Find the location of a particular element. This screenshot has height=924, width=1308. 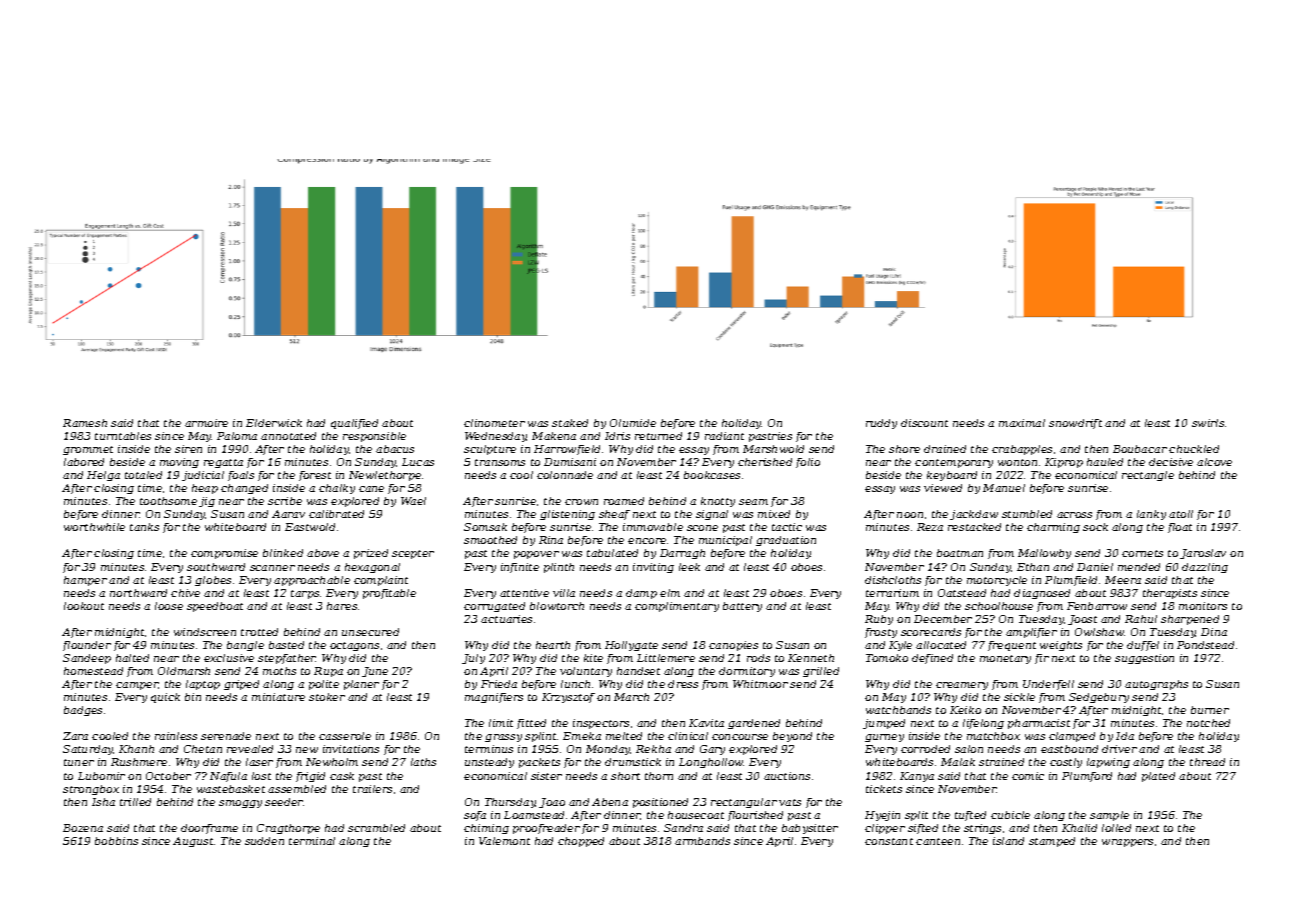

sudden is located at coordinates (264, 841).
